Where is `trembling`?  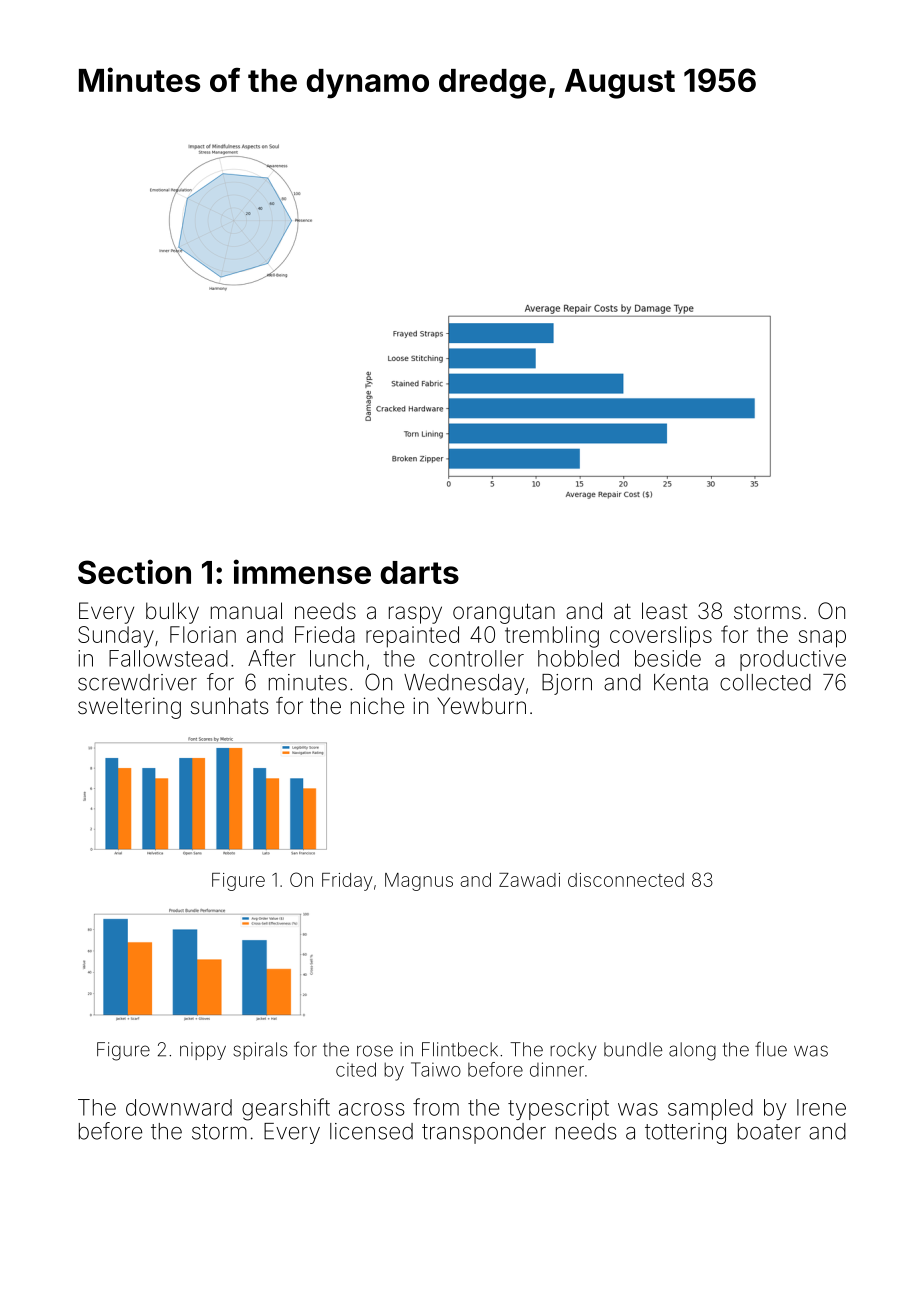 trembling is located at coordinates (552, 637).
